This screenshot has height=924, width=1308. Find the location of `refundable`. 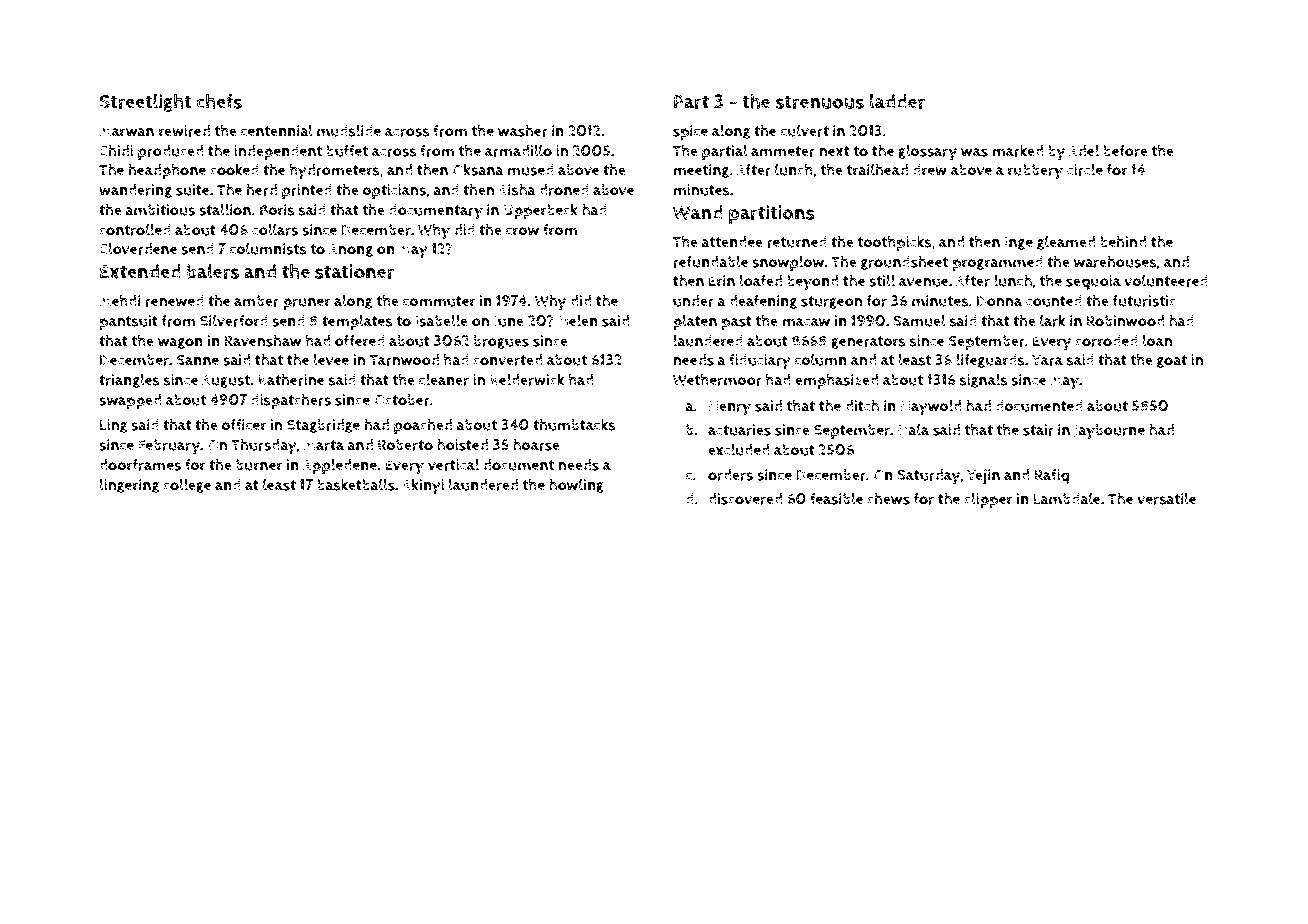

refundable is located at coordinates (710, 261).
